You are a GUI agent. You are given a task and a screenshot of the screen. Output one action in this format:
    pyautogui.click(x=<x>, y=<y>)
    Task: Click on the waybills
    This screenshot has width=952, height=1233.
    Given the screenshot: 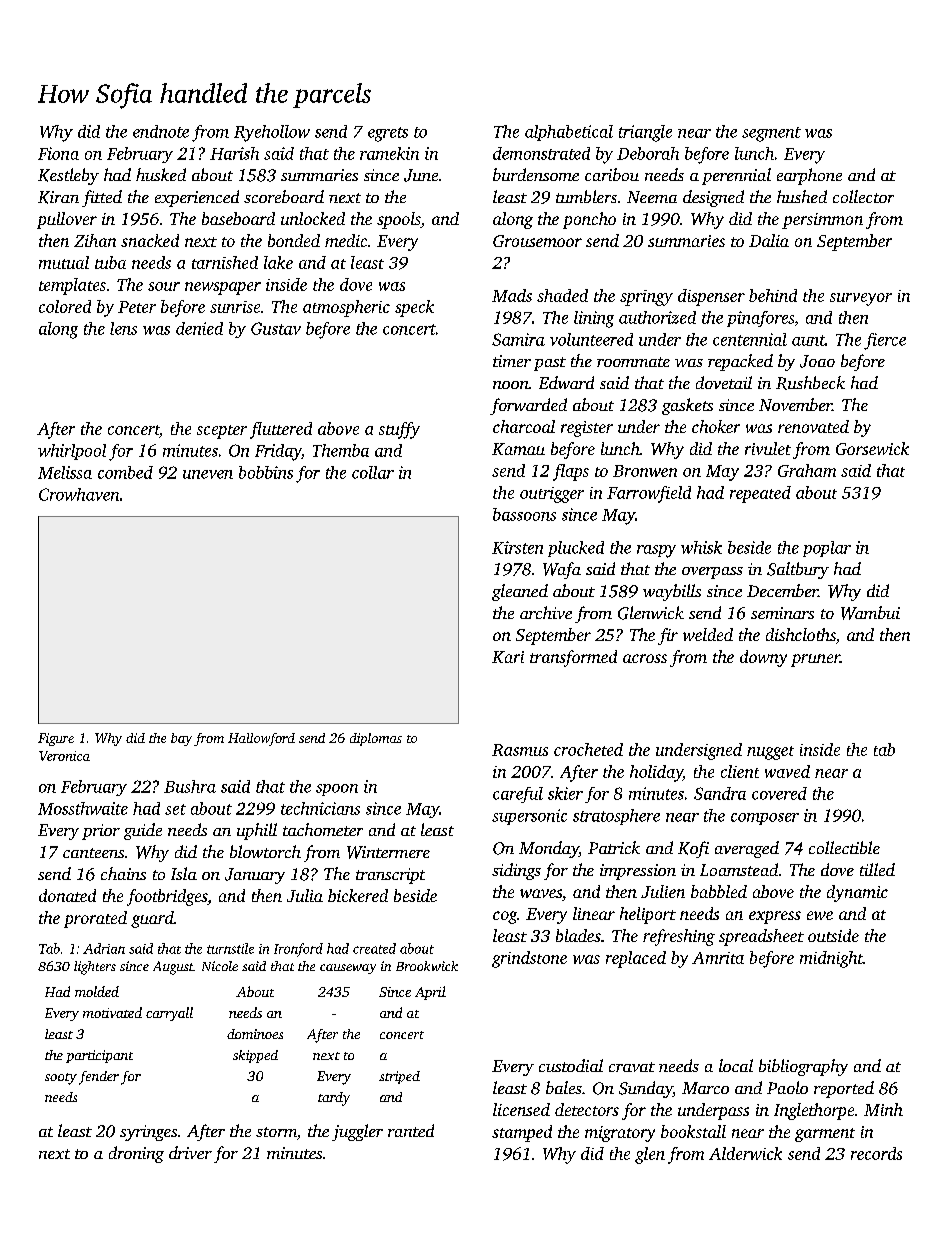 What is the action you would take?
    pyautogui.click(x=672, y=592)
